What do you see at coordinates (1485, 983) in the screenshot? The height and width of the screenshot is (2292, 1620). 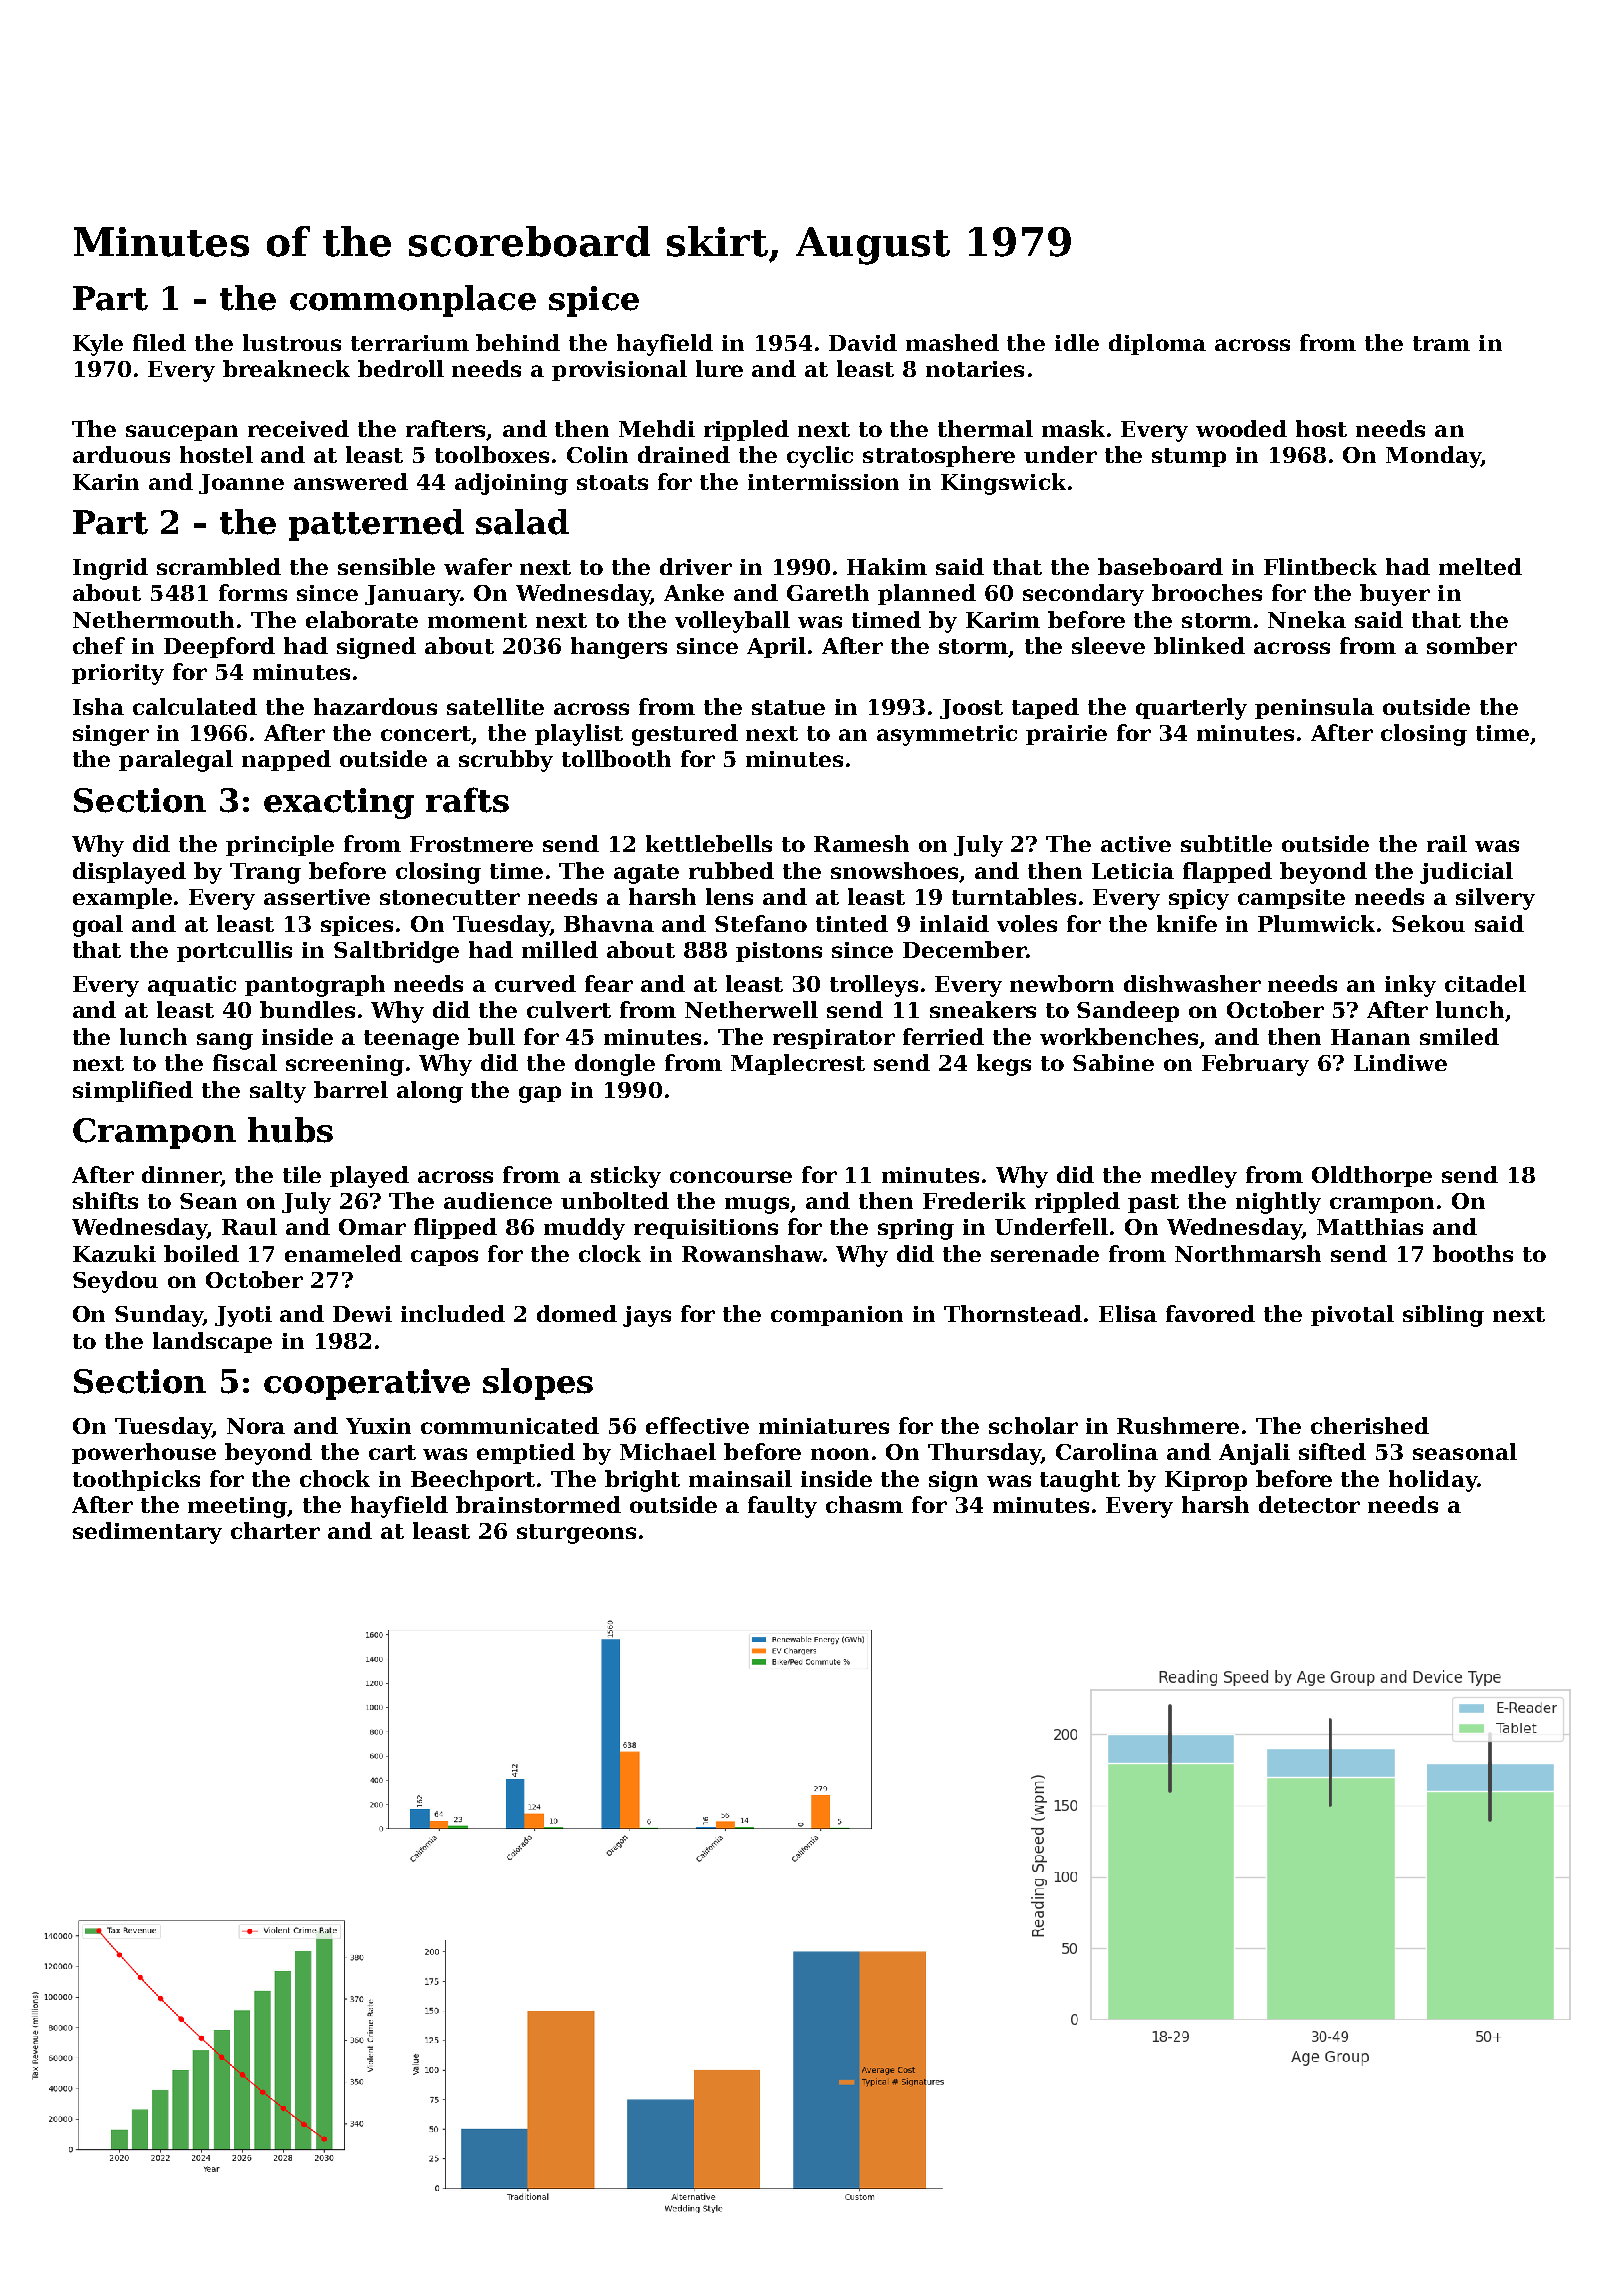 I see `citadel` at bounding box center [1485, 983].
